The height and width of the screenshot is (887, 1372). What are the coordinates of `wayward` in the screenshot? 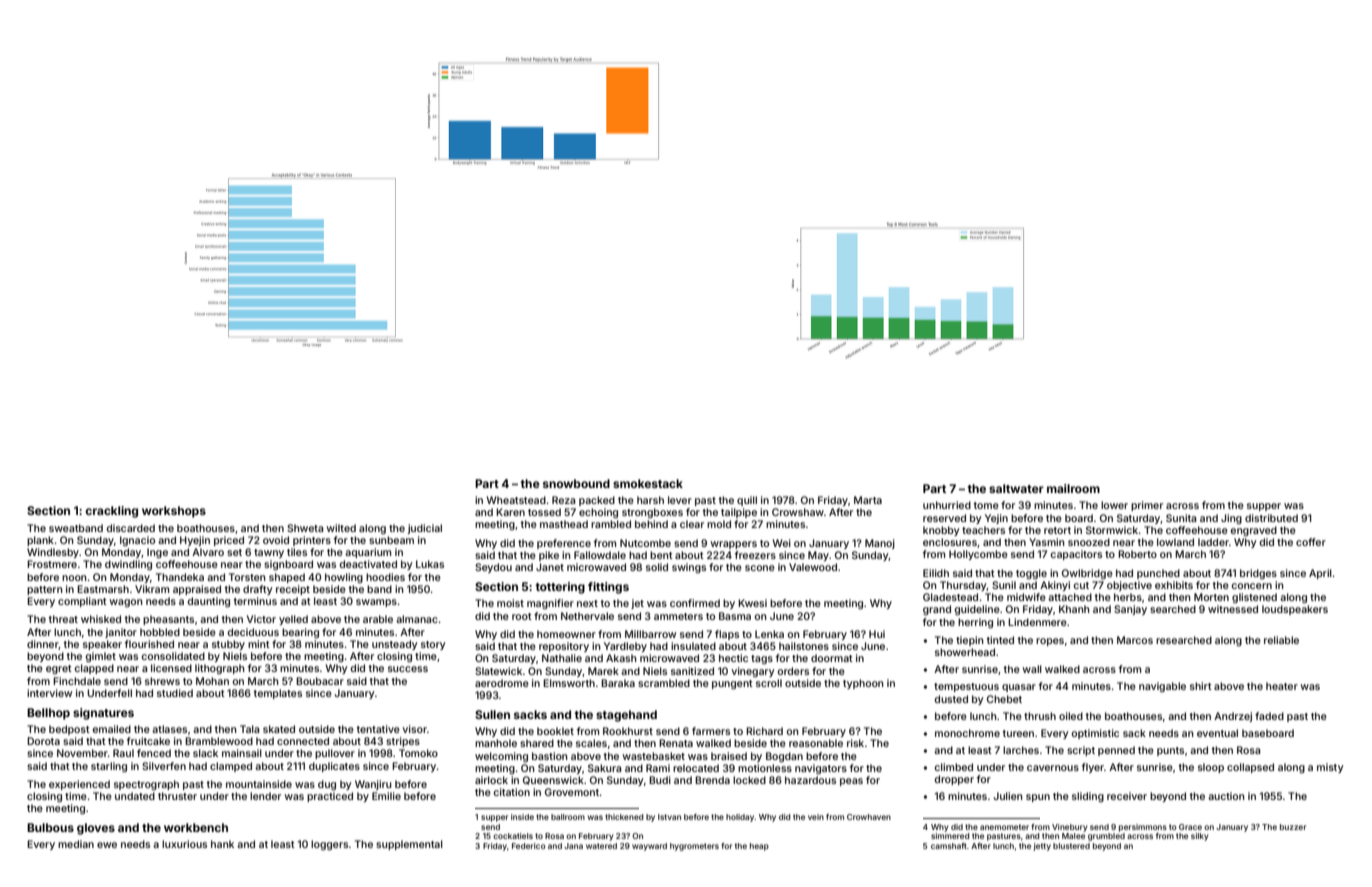 It's located at (649, 847).
